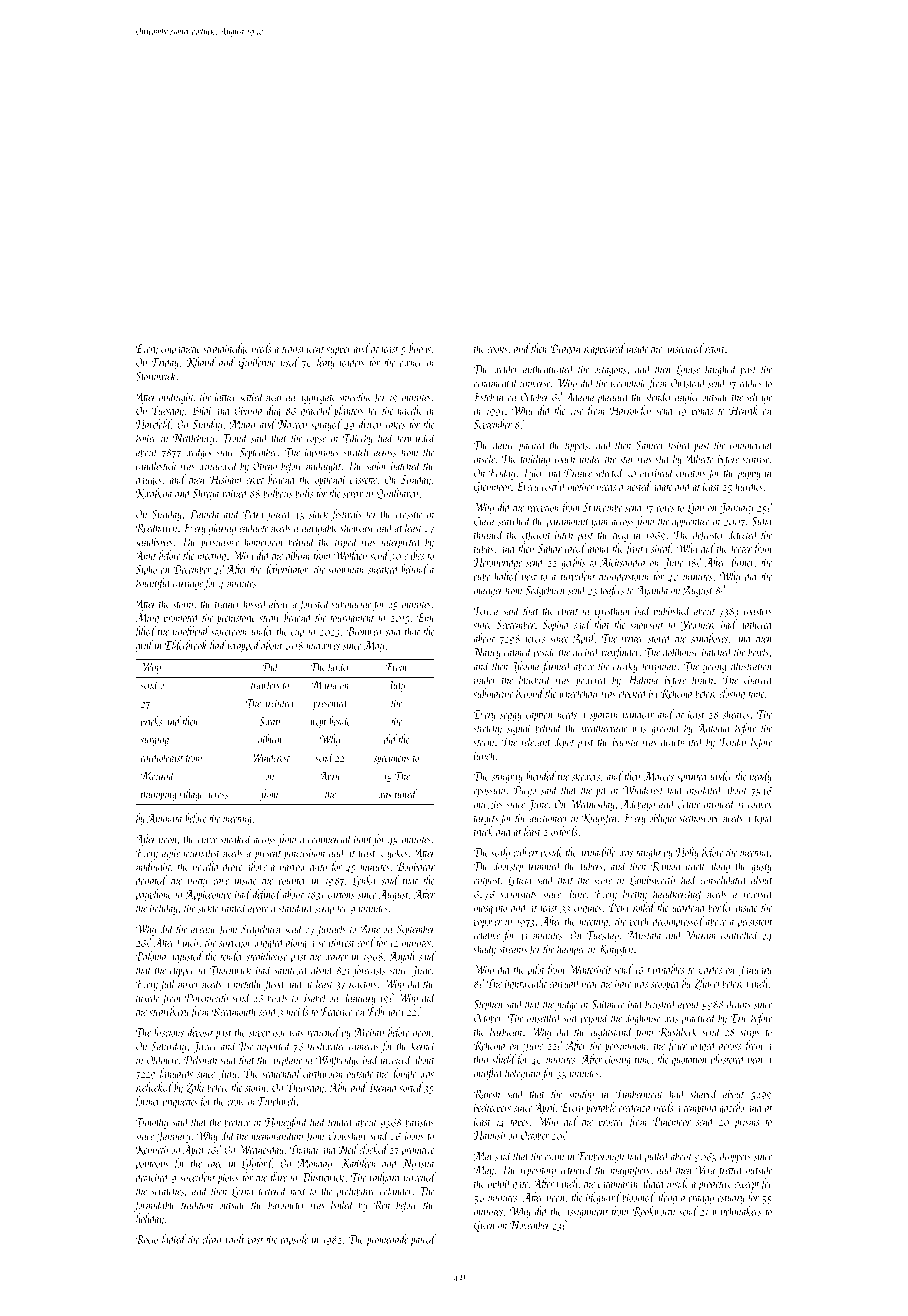  Describe the element at coordinates (406, 794) in the screenshot. I see `tuned` at that location.
